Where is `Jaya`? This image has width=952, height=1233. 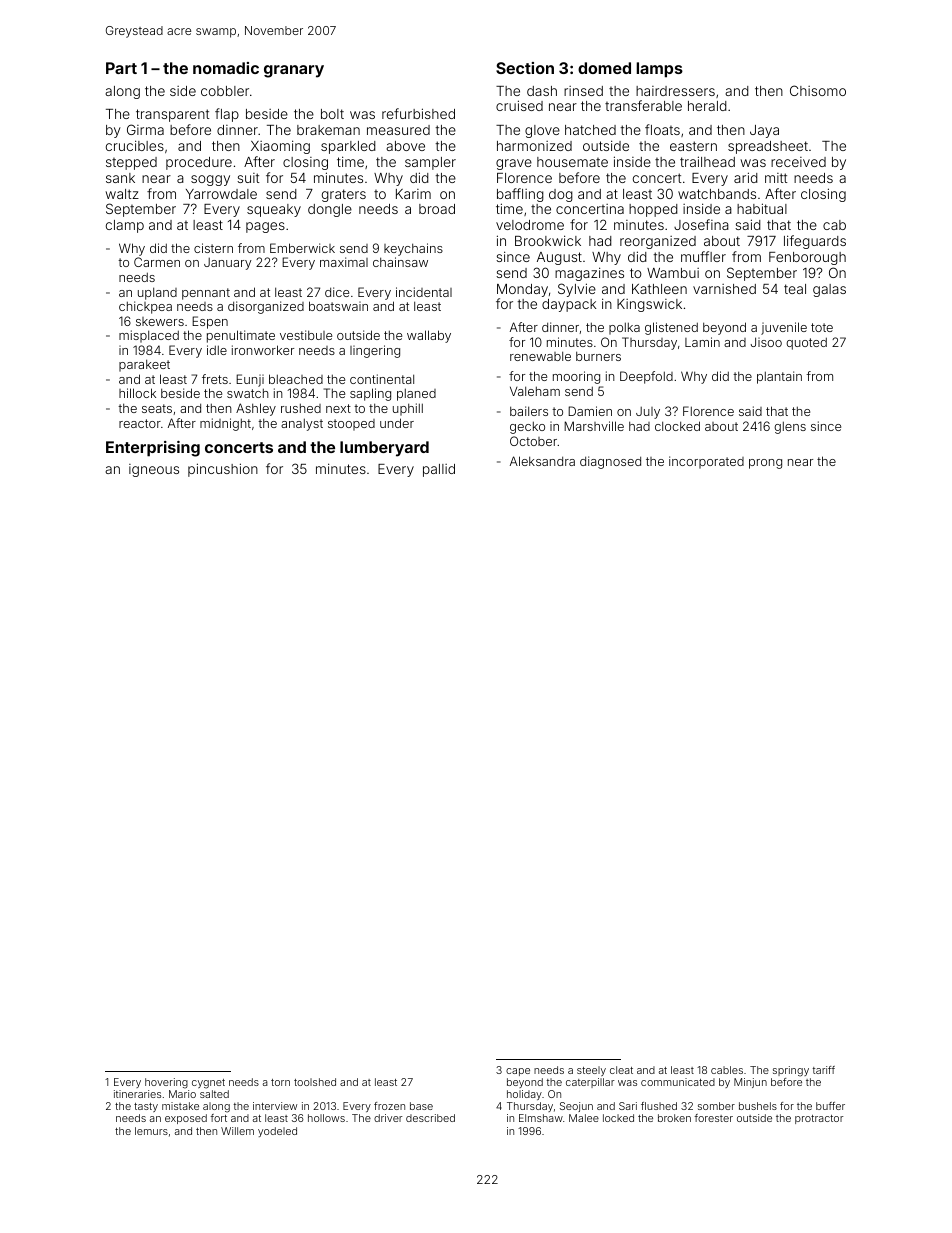 Jaya is located at coordinates (764, 131).
